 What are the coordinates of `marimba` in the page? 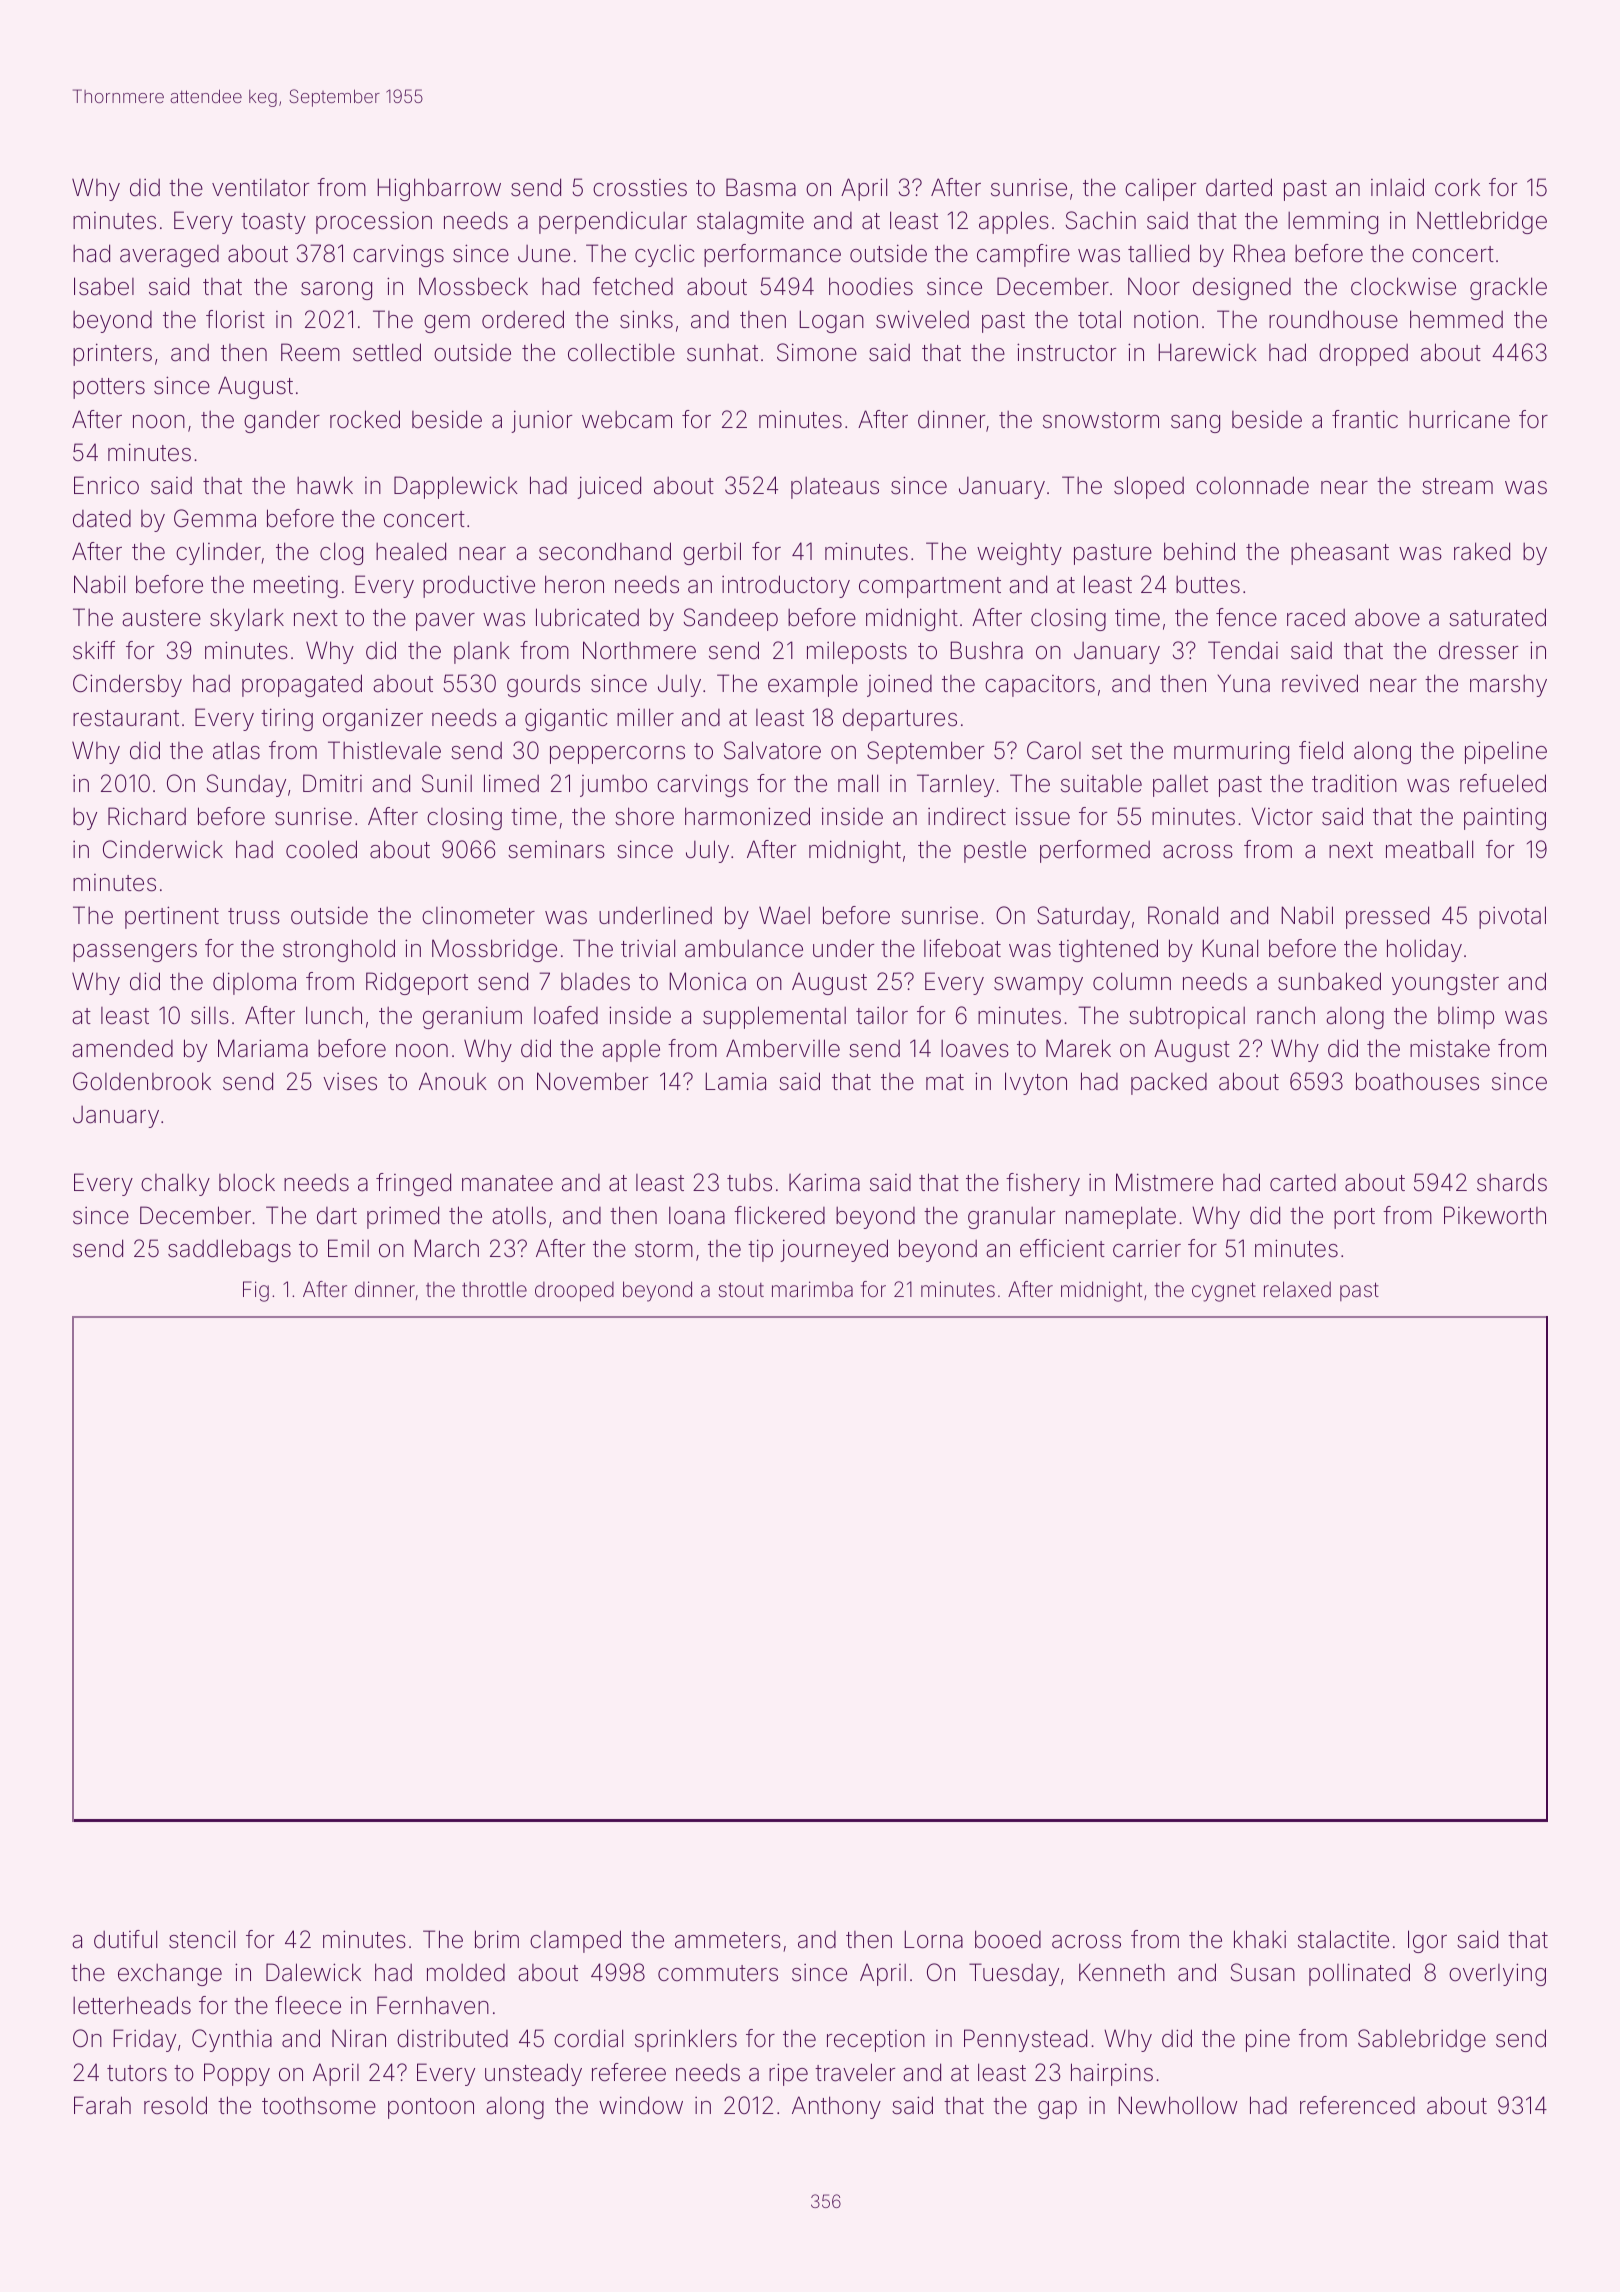 It's located at (812, 1289).
